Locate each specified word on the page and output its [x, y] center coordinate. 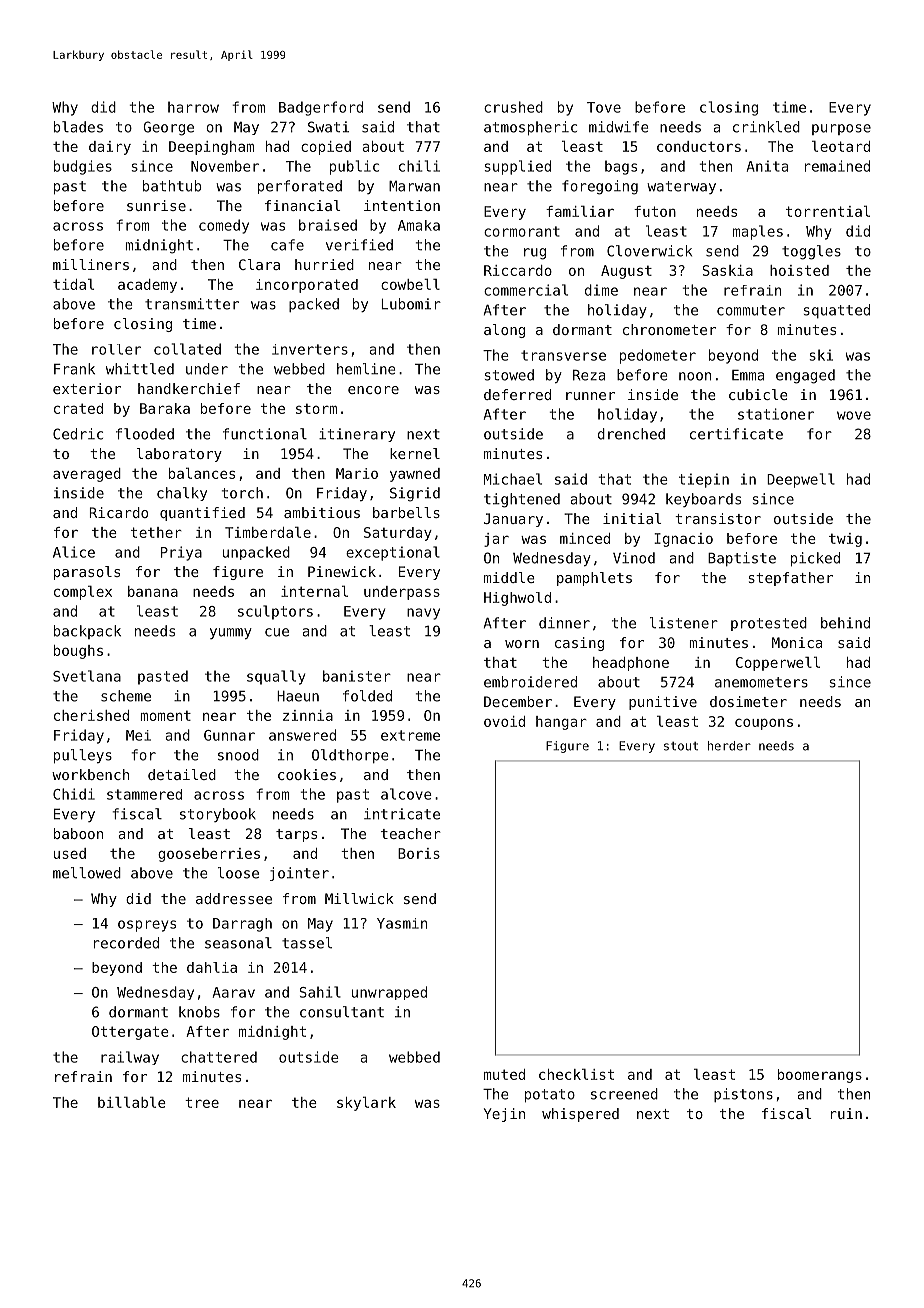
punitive [663, 703]
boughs [78, 652]
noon [695, 376]
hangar [561, 723]
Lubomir [411, 304]
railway [130, 1058]
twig [845, 540]
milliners [91, 264]
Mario [357, 473]
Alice [74, 552]
